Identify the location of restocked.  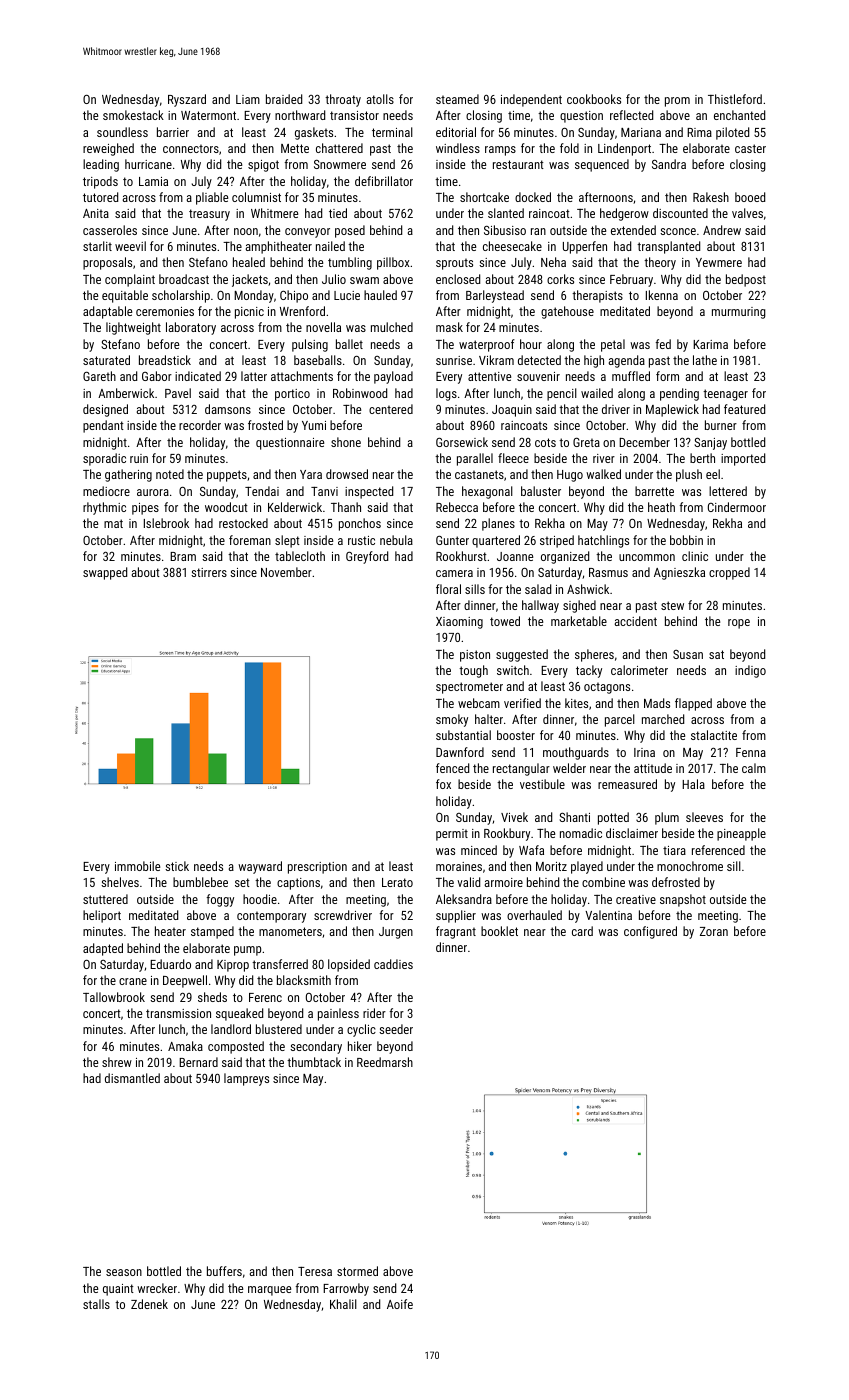
(243, 523).
